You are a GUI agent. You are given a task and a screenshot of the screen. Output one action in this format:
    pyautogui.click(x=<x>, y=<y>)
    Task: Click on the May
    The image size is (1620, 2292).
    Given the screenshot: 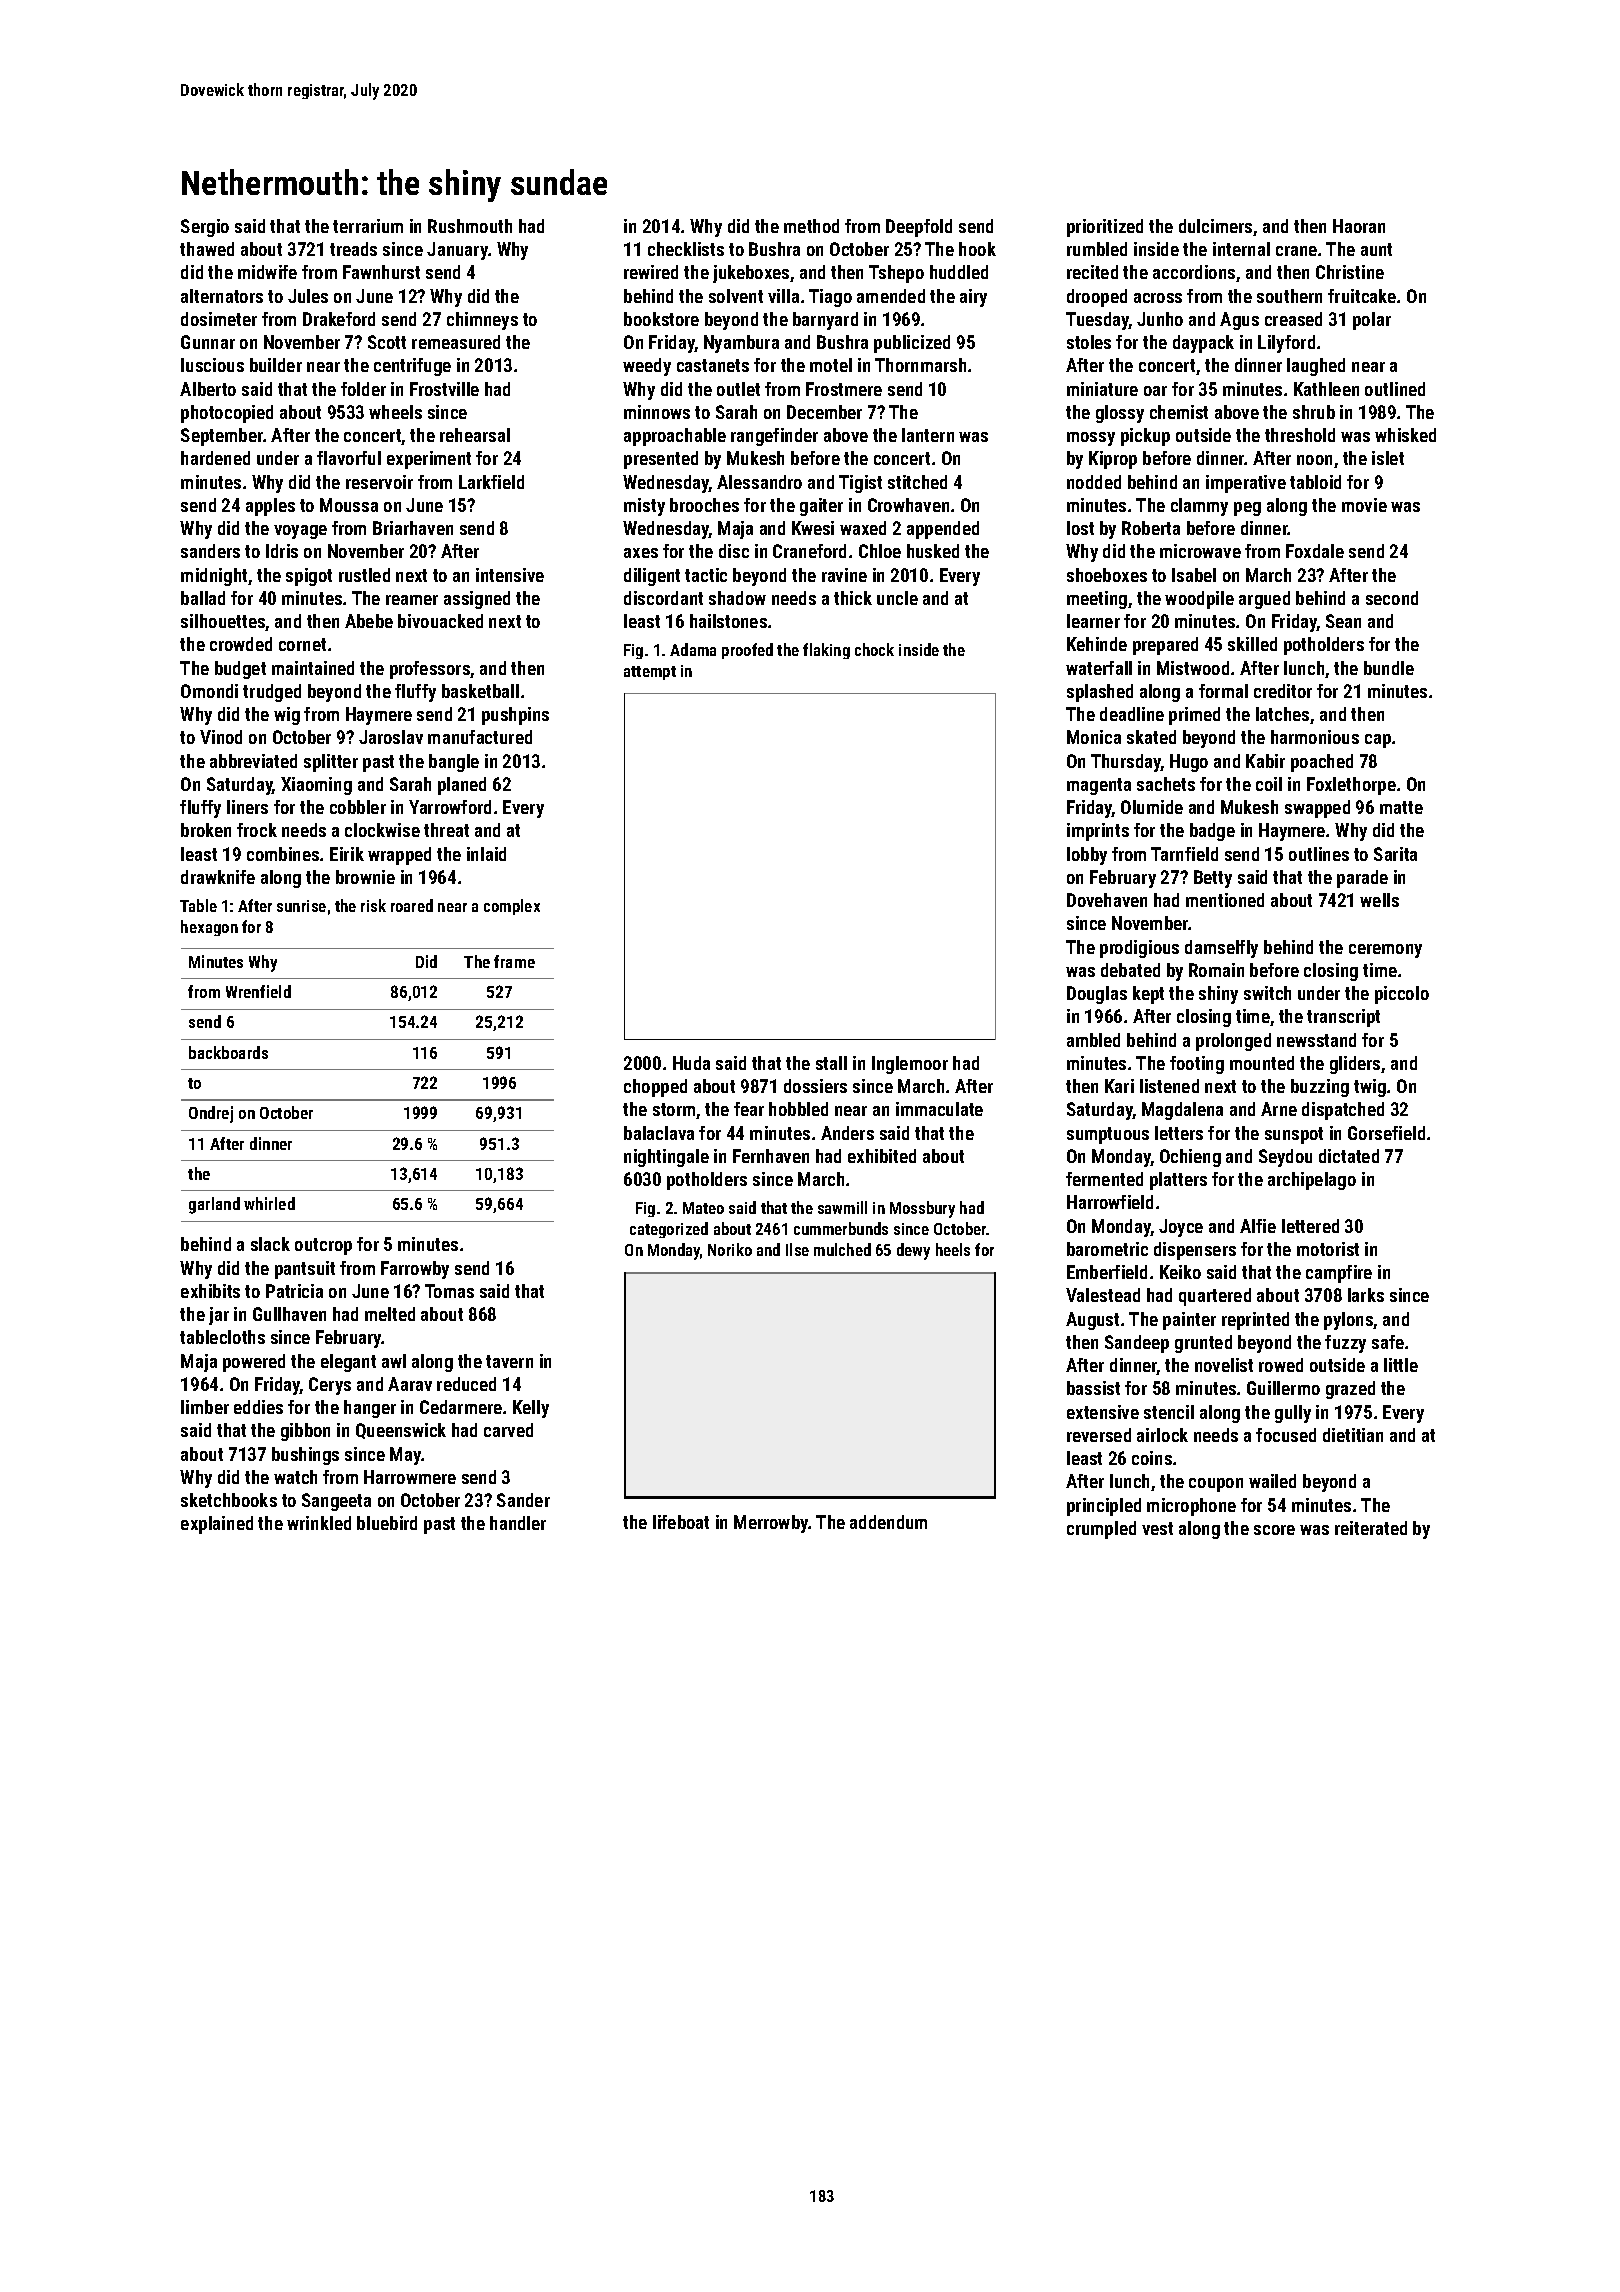 What is the action you would take?
    pyautogui.click(x=405, y=1456)
